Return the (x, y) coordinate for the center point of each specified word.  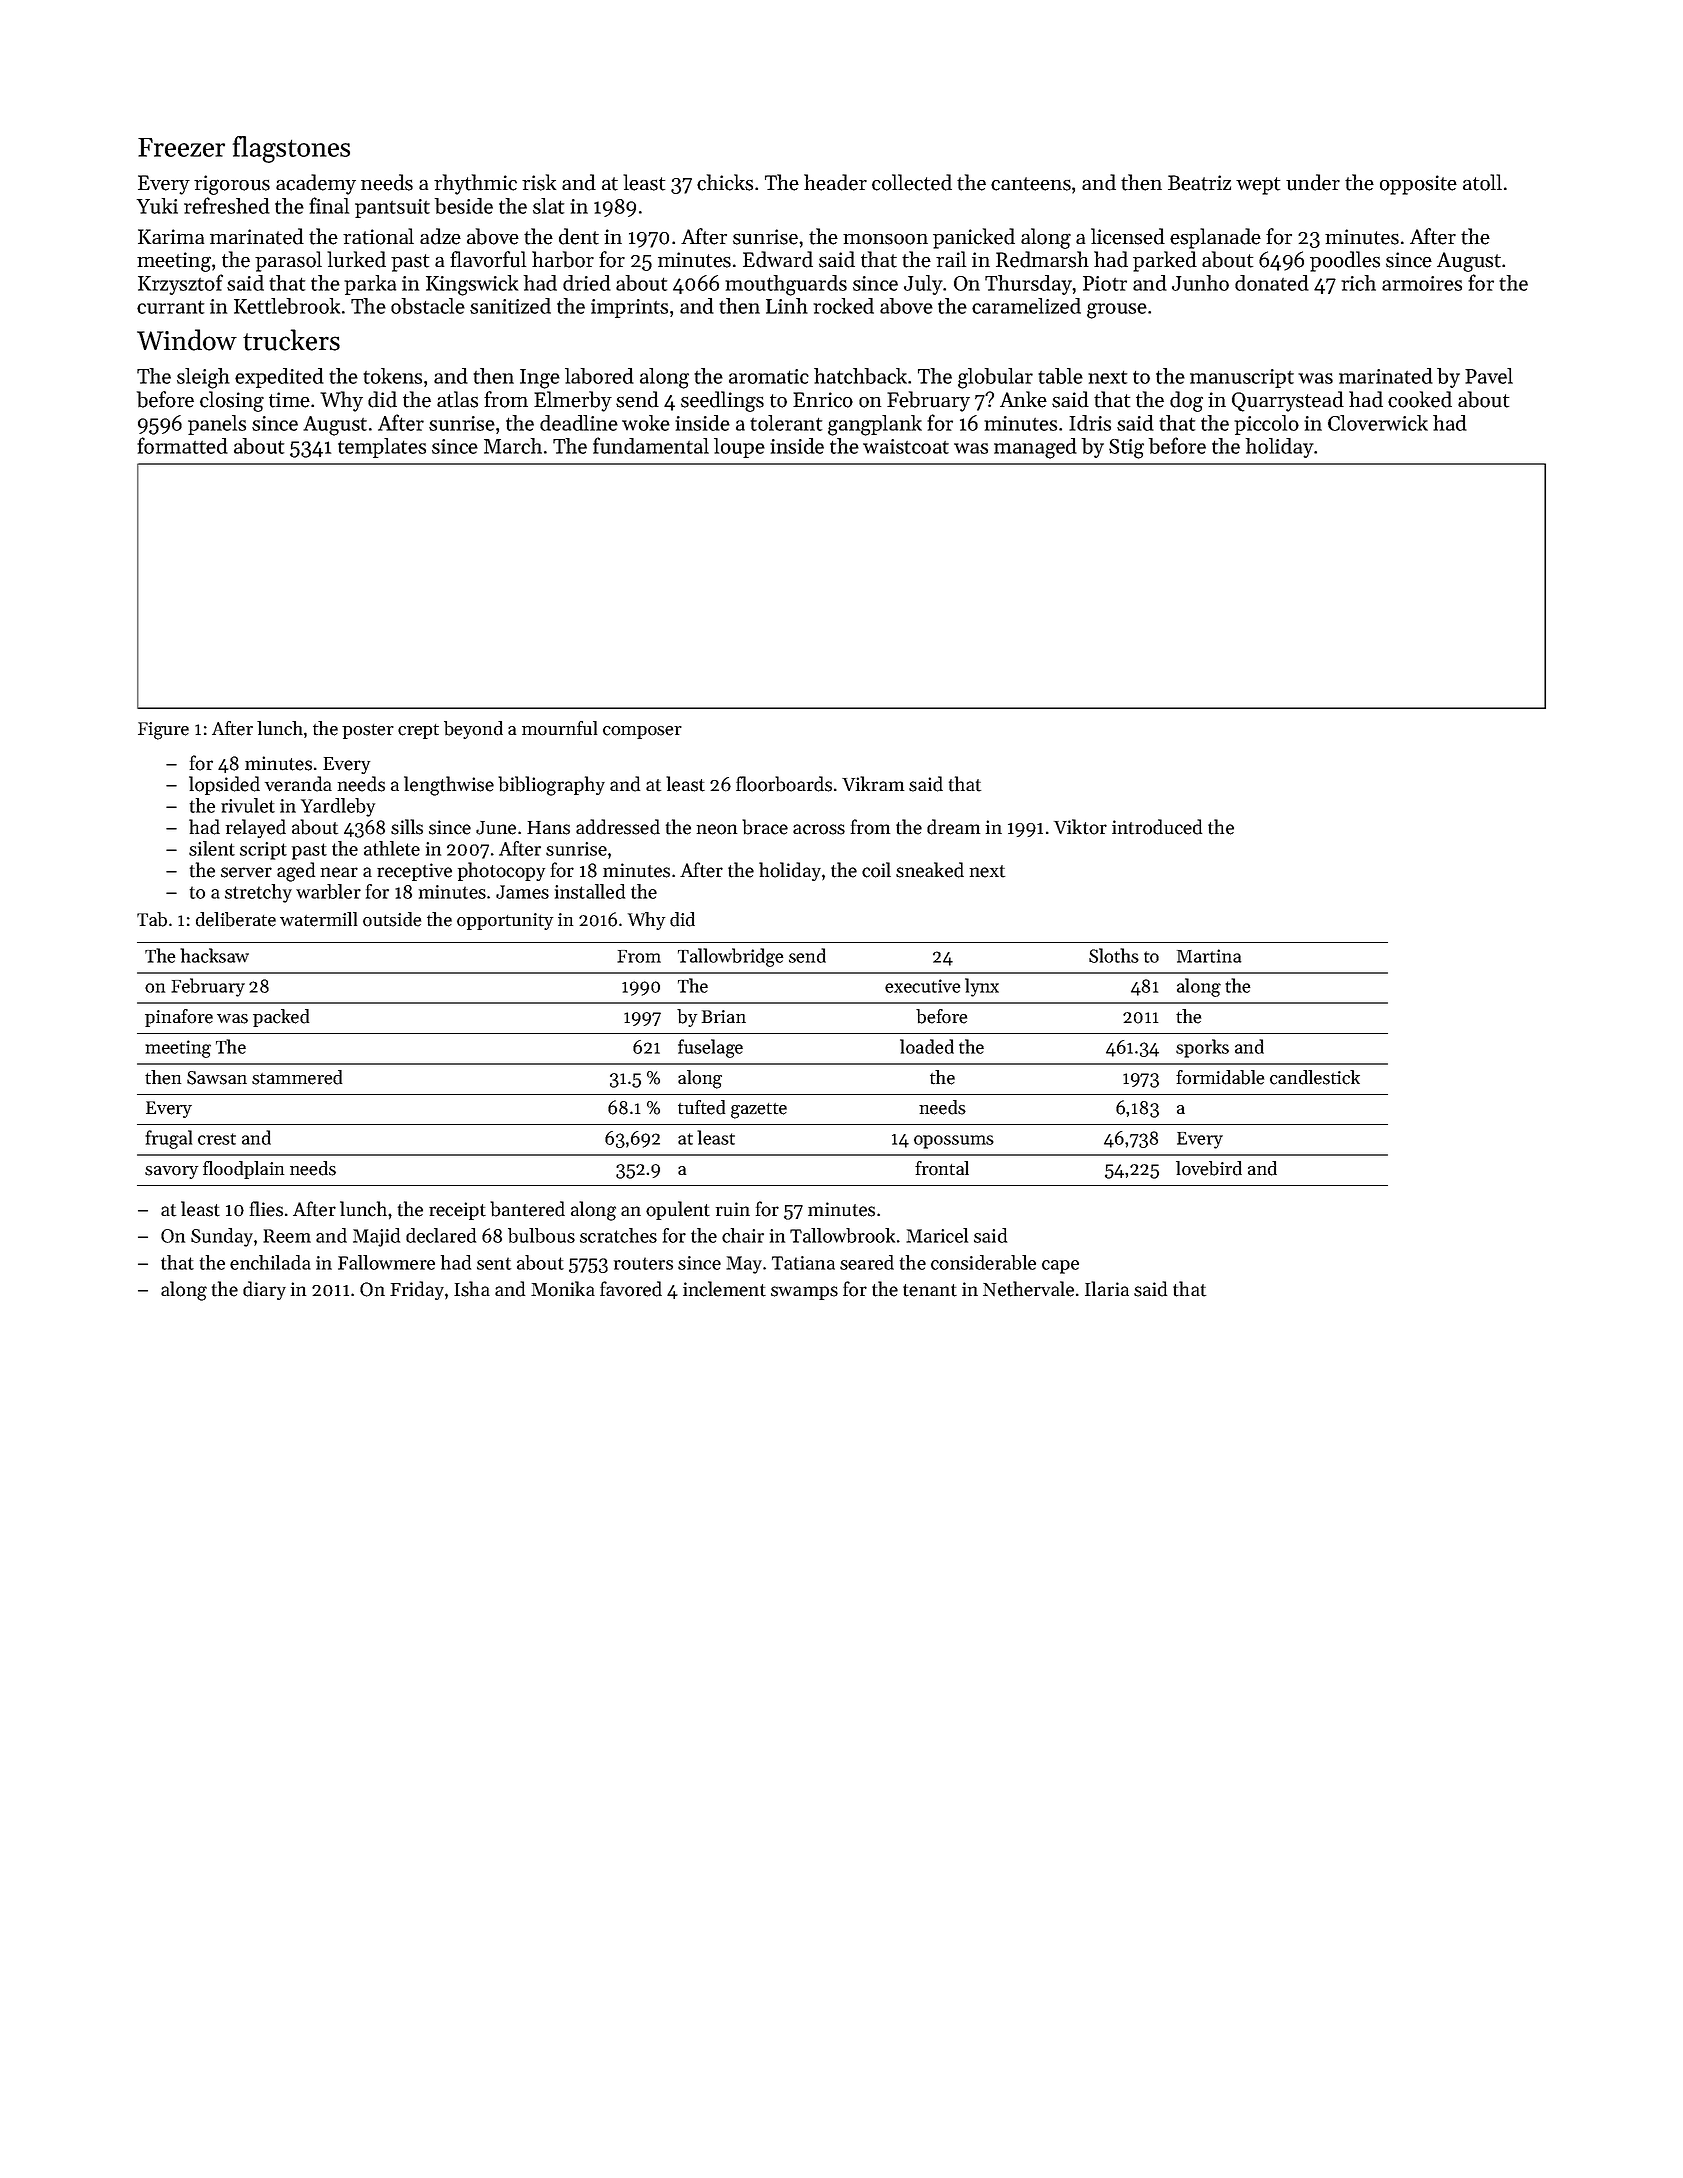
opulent (678, 1210)
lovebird (1209, 1168)
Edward (778, 259)
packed (281, 1018)
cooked (1420, 399)
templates (382, 448)
